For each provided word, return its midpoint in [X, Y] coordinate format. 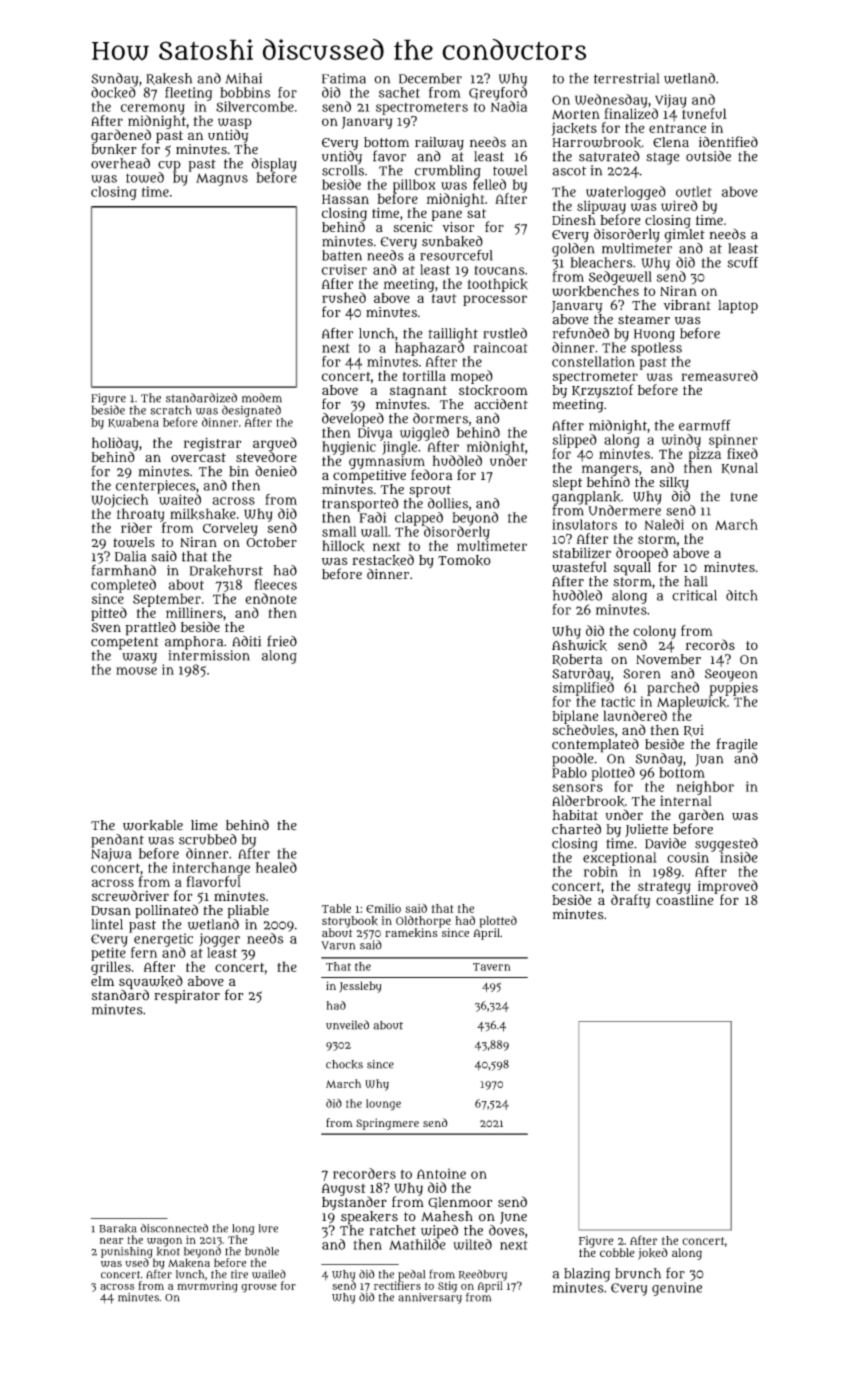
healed [276, 867]
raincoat [500, 347]
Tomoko [464, 560]
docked [113, 92]
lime [204, 825]
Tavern [492, 967]
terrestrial [626, 78]
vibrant [687, 305]
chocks [344, 1064]
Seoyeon [731, 675]
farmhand [123, 570]
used [137, 1262]
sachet [399, 92]
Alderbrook [588, 801]
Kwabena [133, 423]
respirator [187, 997]
